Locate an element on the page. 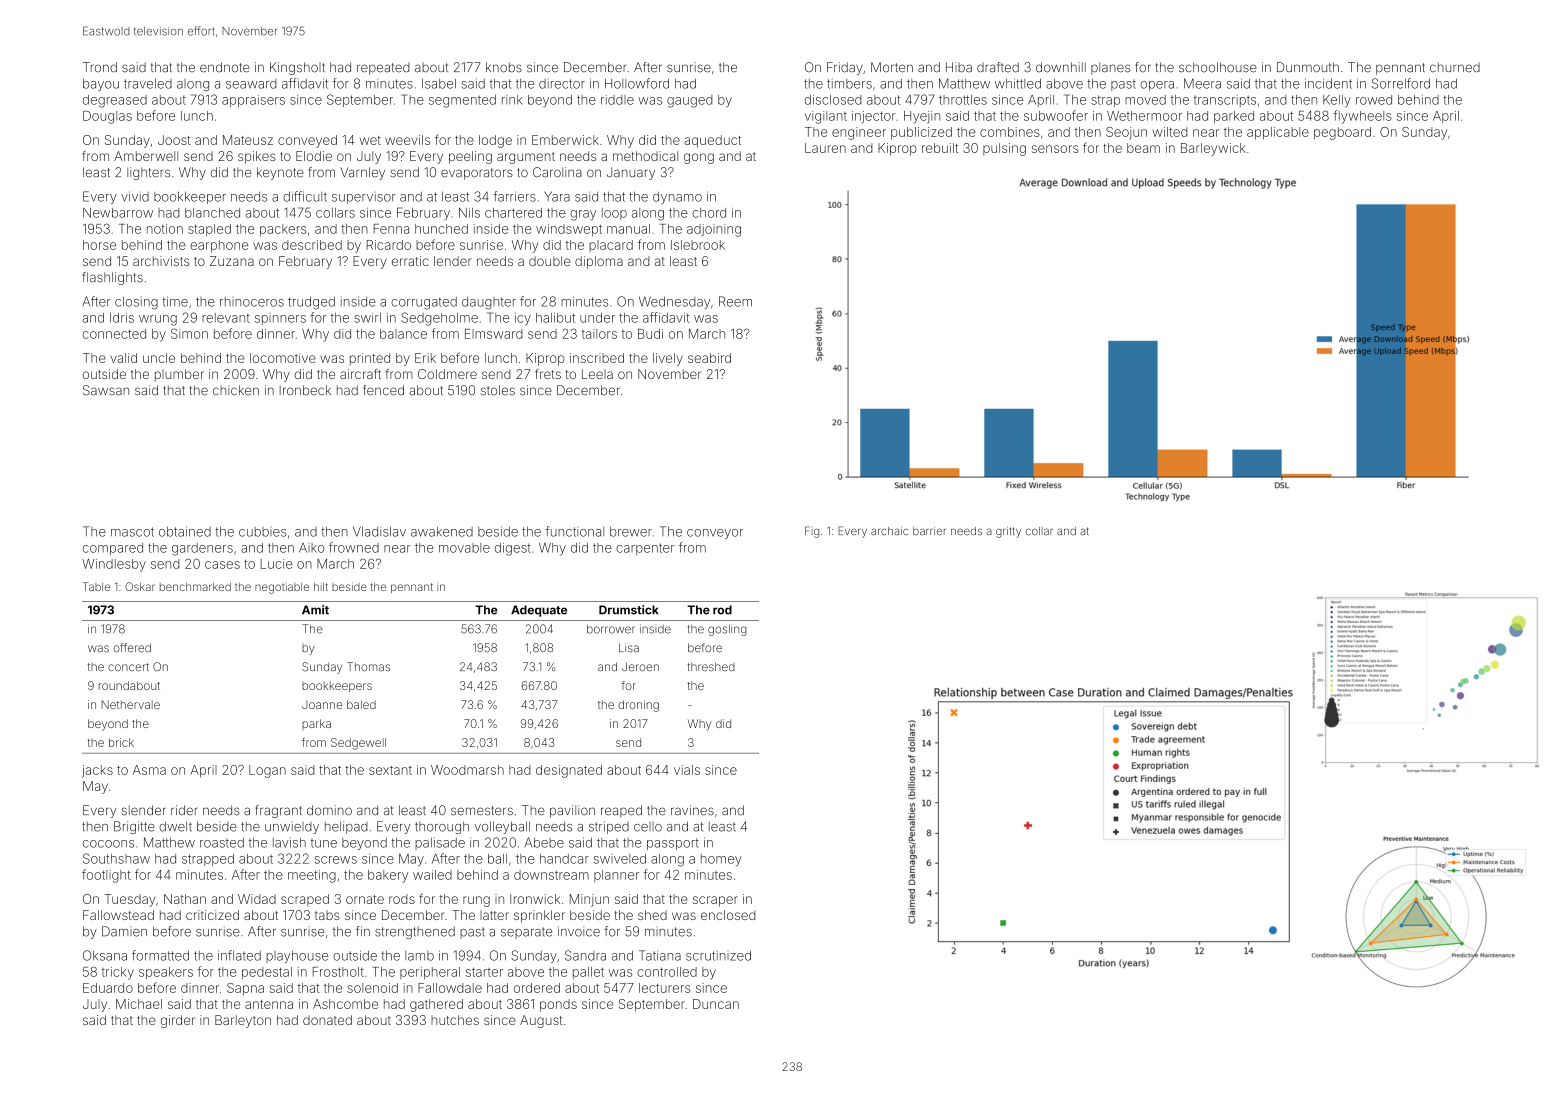 This page has height=1105, width=1563. ravines is located at coordinates (692, 810).
